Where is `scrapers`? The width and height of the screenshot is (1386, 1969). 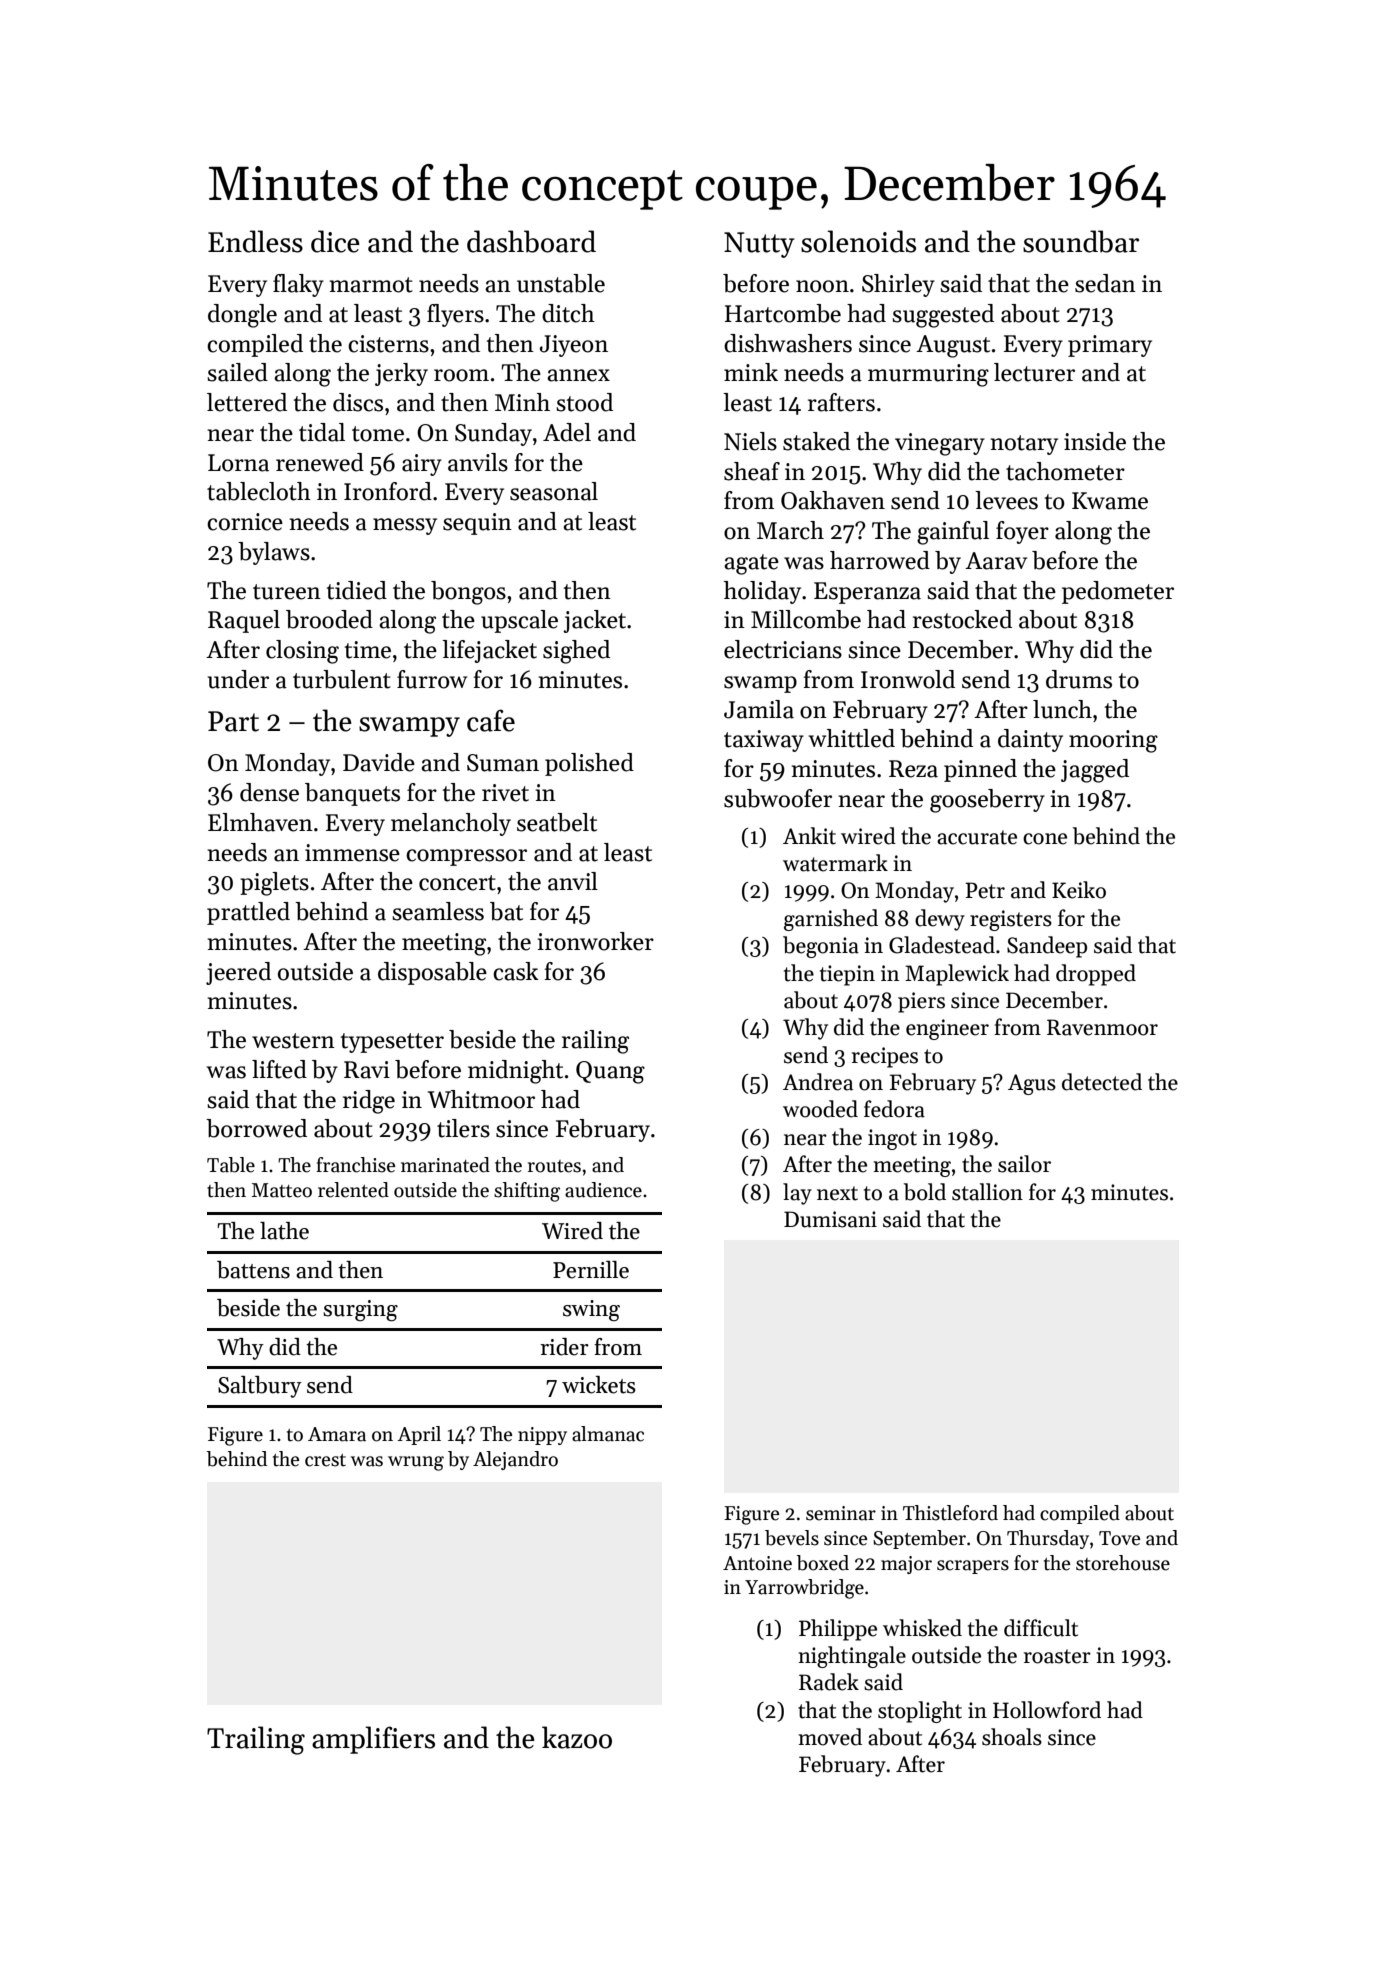
scrapers is located at coordinates (973, 1567).
